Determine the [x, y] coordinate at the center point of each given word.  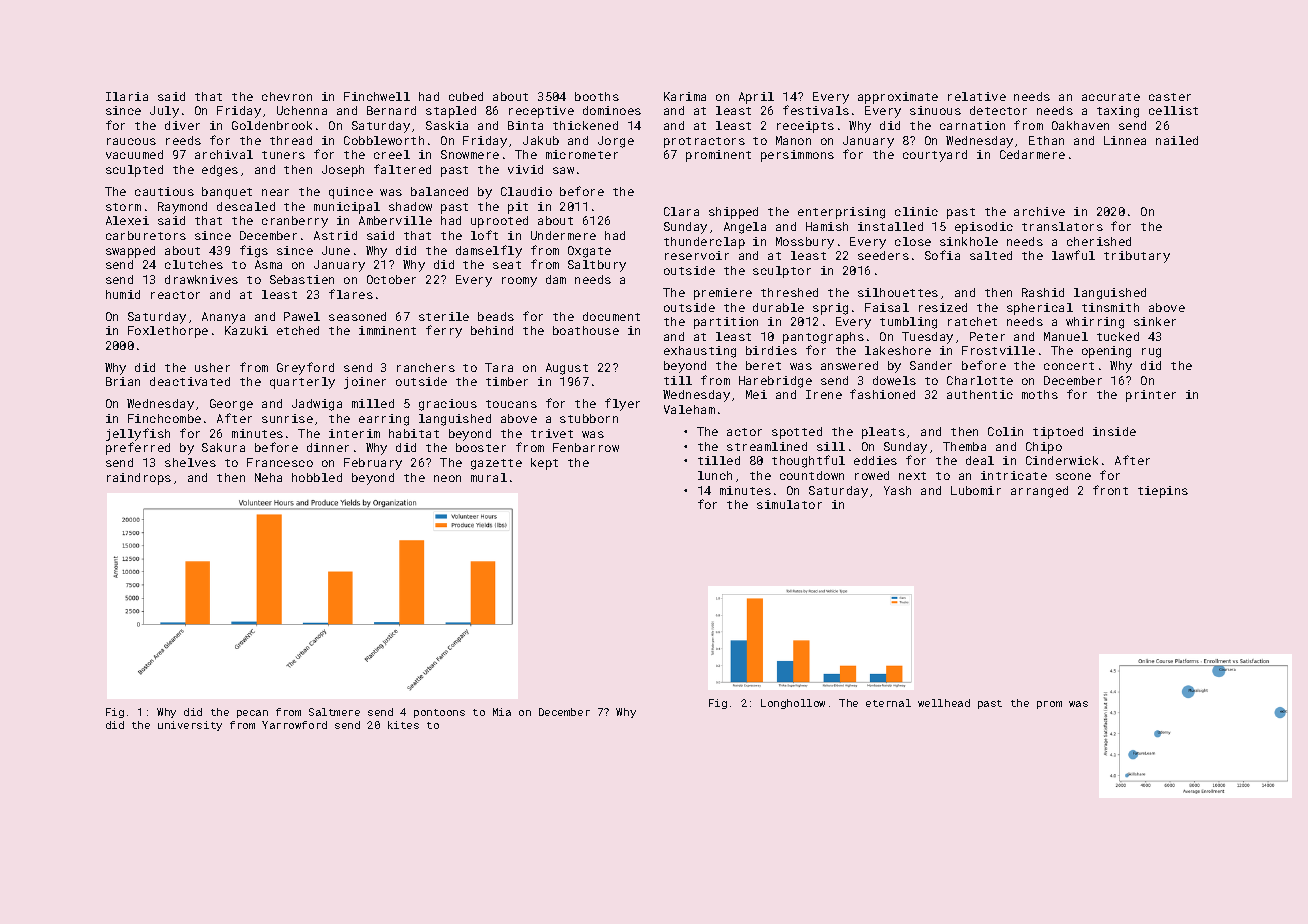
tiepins [1163, 492]
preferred [138, 448]
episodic [984, 228]
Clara [681, 211]
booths [597, 96]
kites [403, 725]
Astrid [335, 235]
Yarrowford [294, 725]
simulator [789, 504]
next [912, 476]
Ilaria [127, 96]
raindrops [139, 479]
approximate [898, 98]
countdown [812, 475]
